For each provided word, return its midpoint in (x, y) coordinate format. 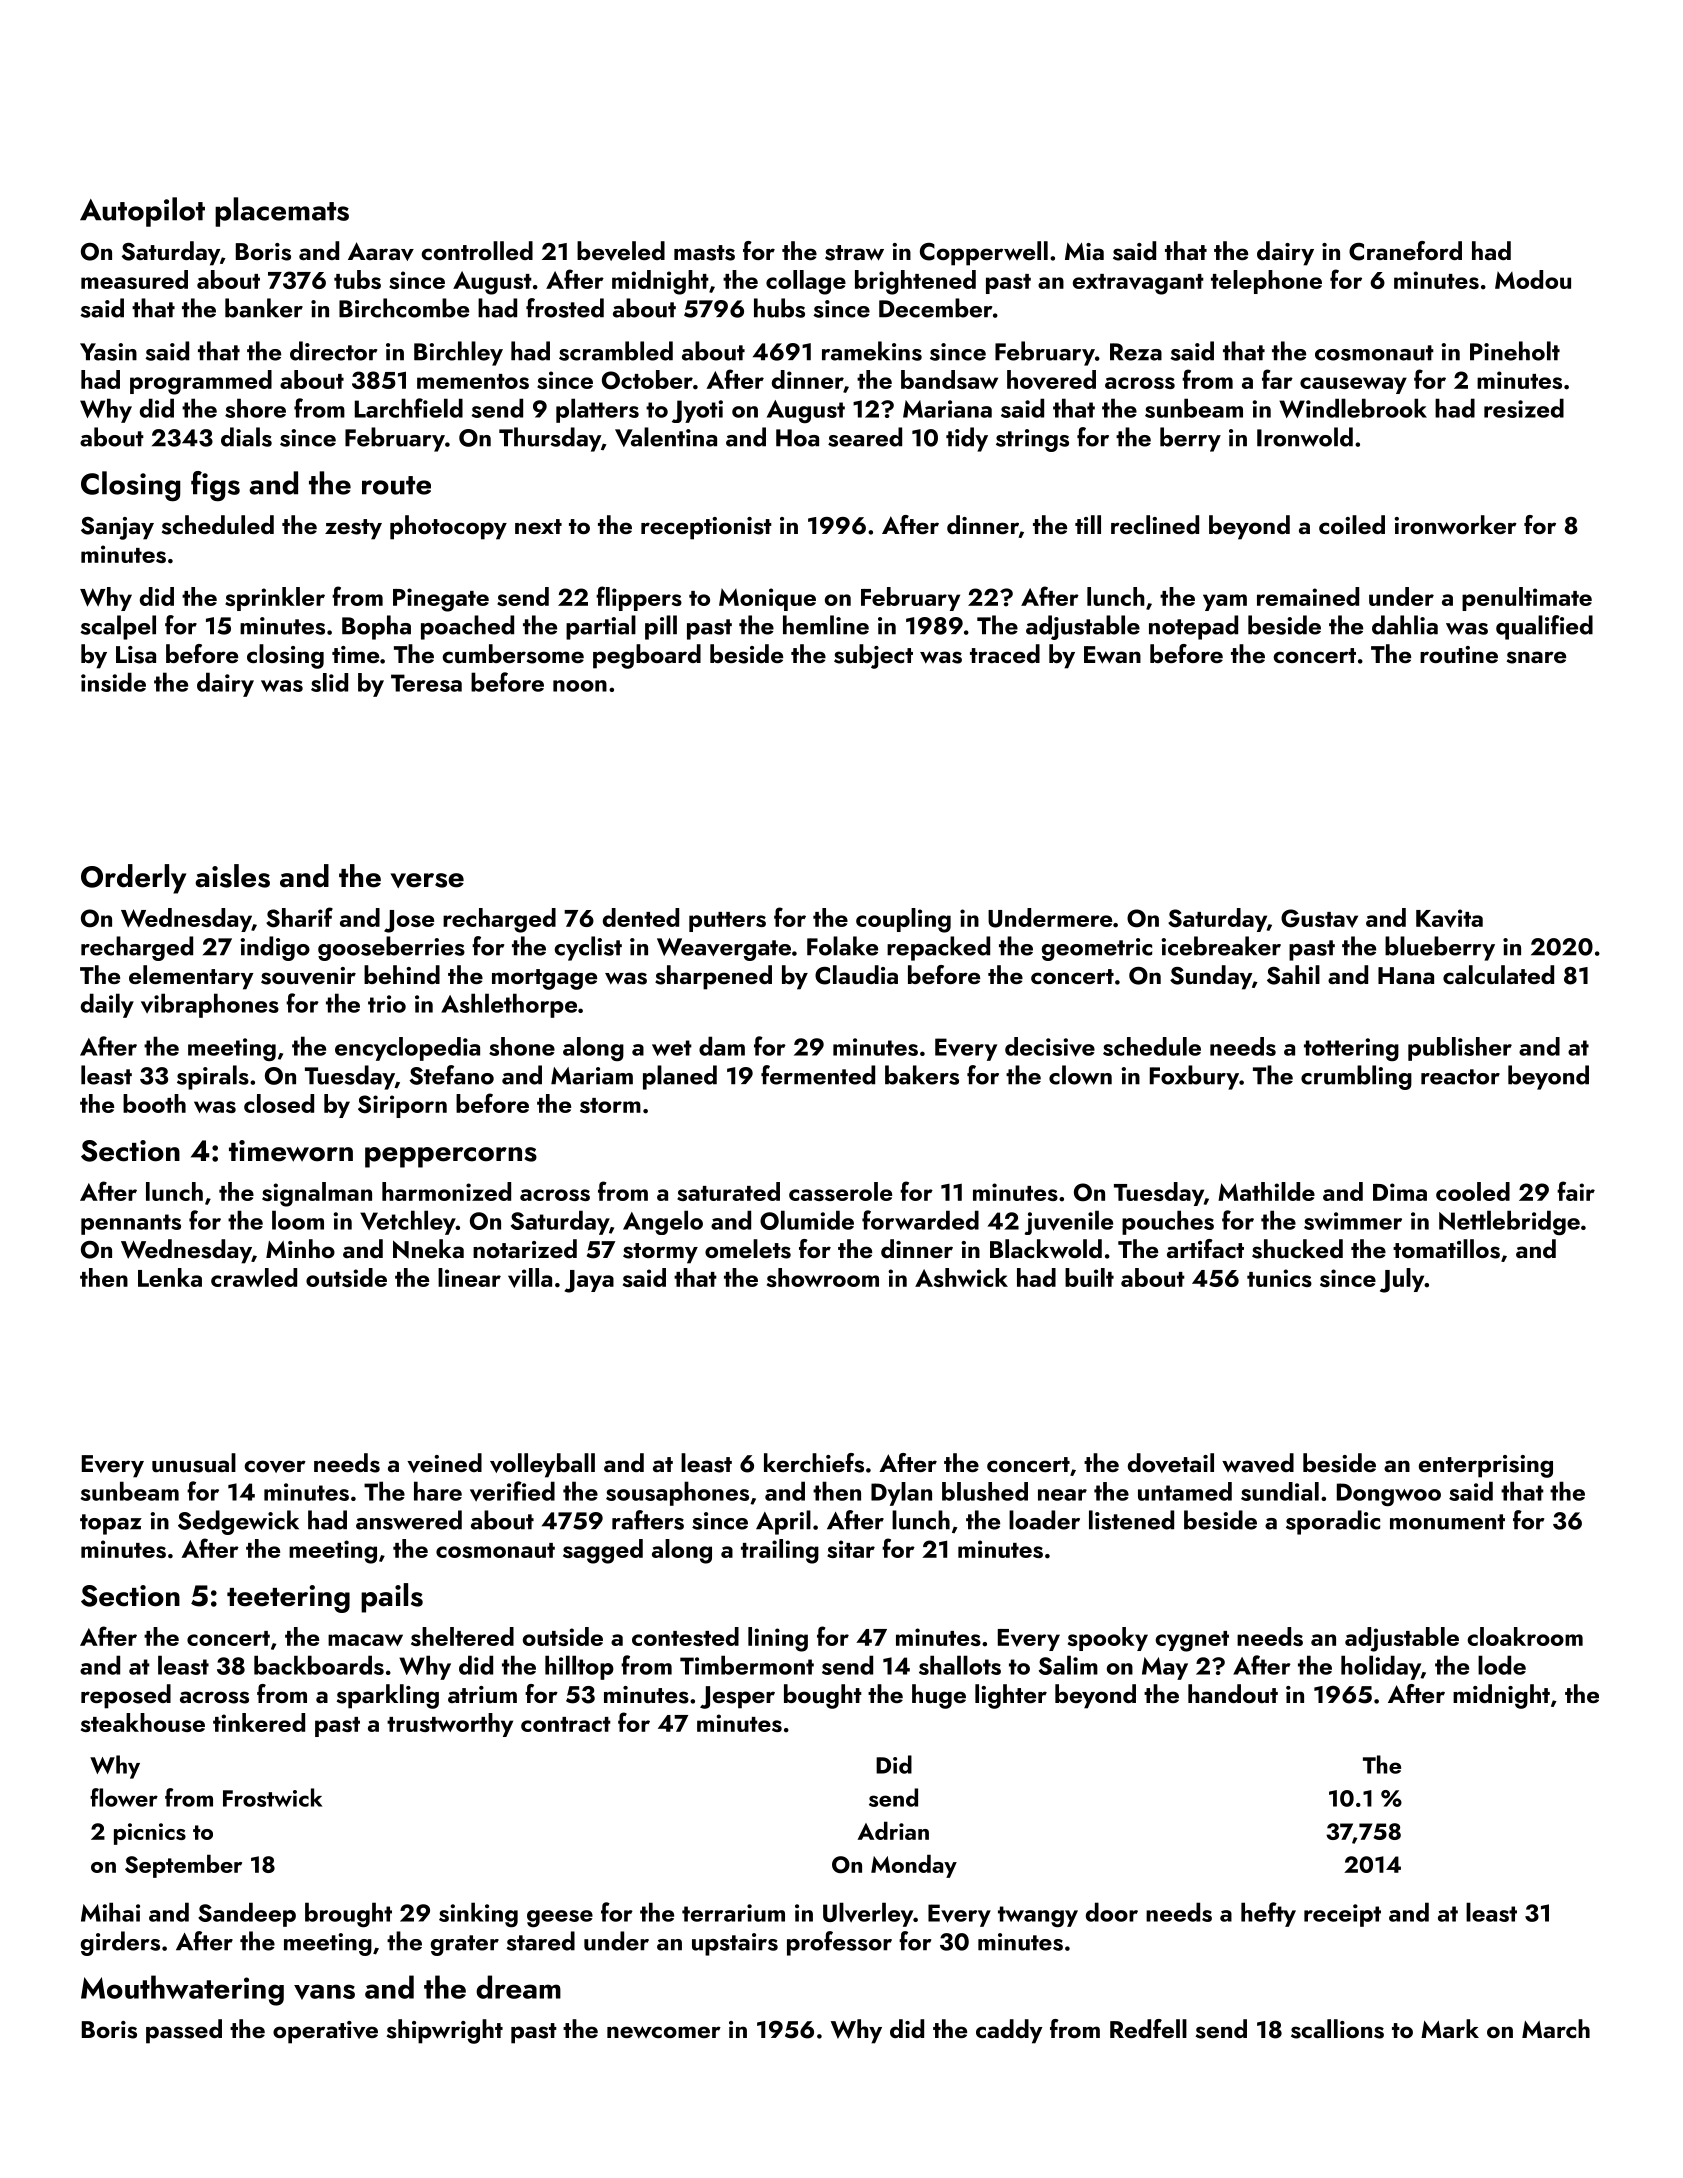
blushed (985, 1491)
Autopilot (142, 212)
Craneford (1405, 251)
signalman (317, 1194)
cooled (1473, 1191)
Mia (1084, 251)
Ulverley (868, 1914)
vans (324, 1992)
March (1556, 2028)
